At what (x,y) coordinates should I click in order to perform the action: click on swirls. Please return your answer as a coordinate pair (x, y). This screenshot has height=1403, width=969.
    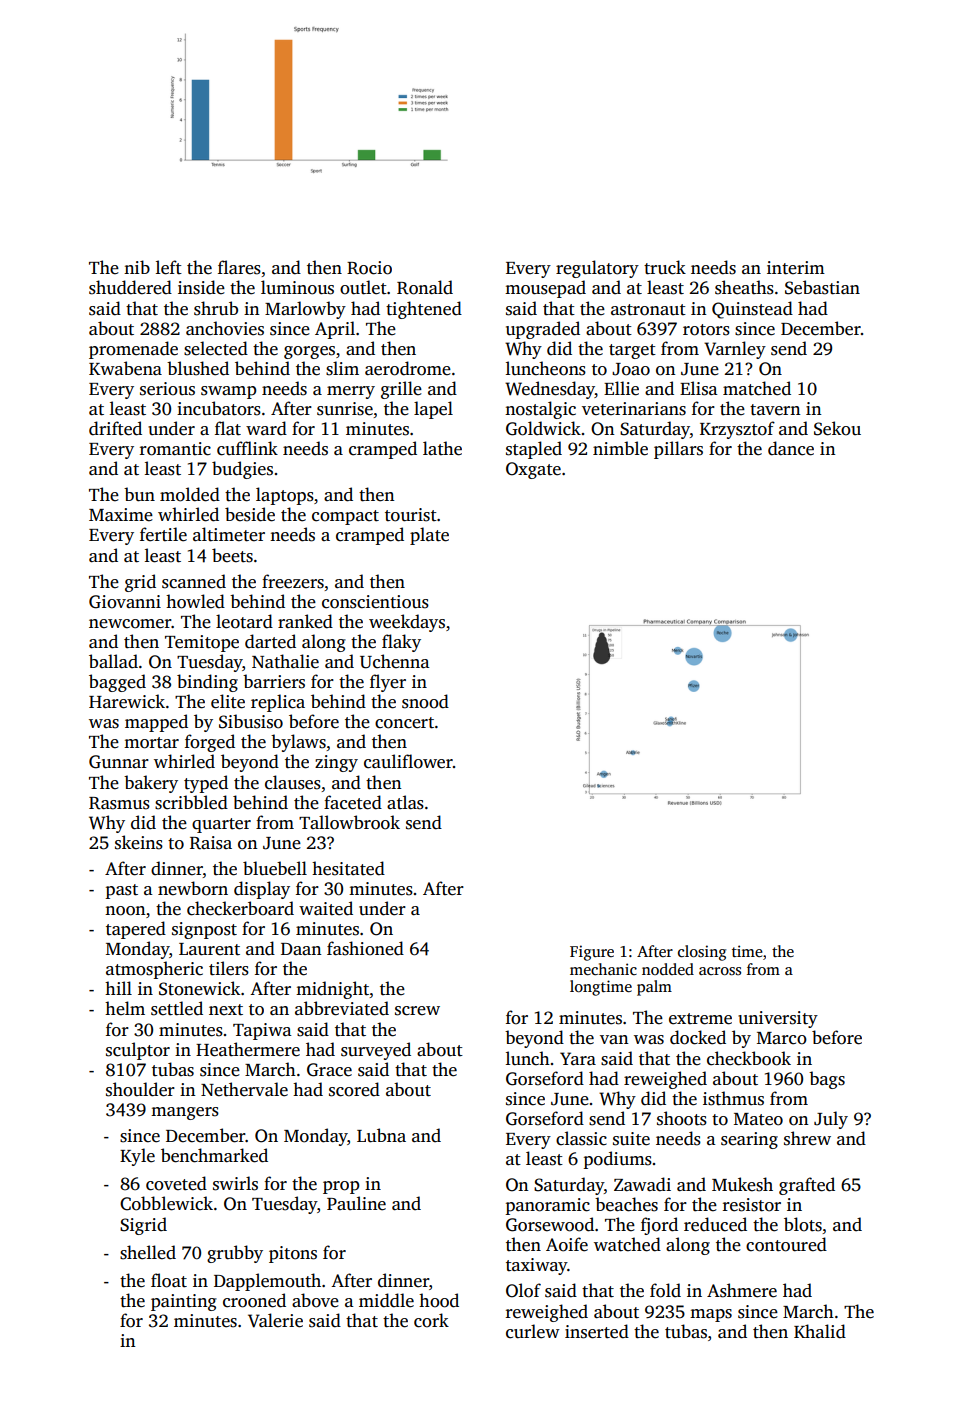
    Looking at the image, I should click on (235, 1183).
